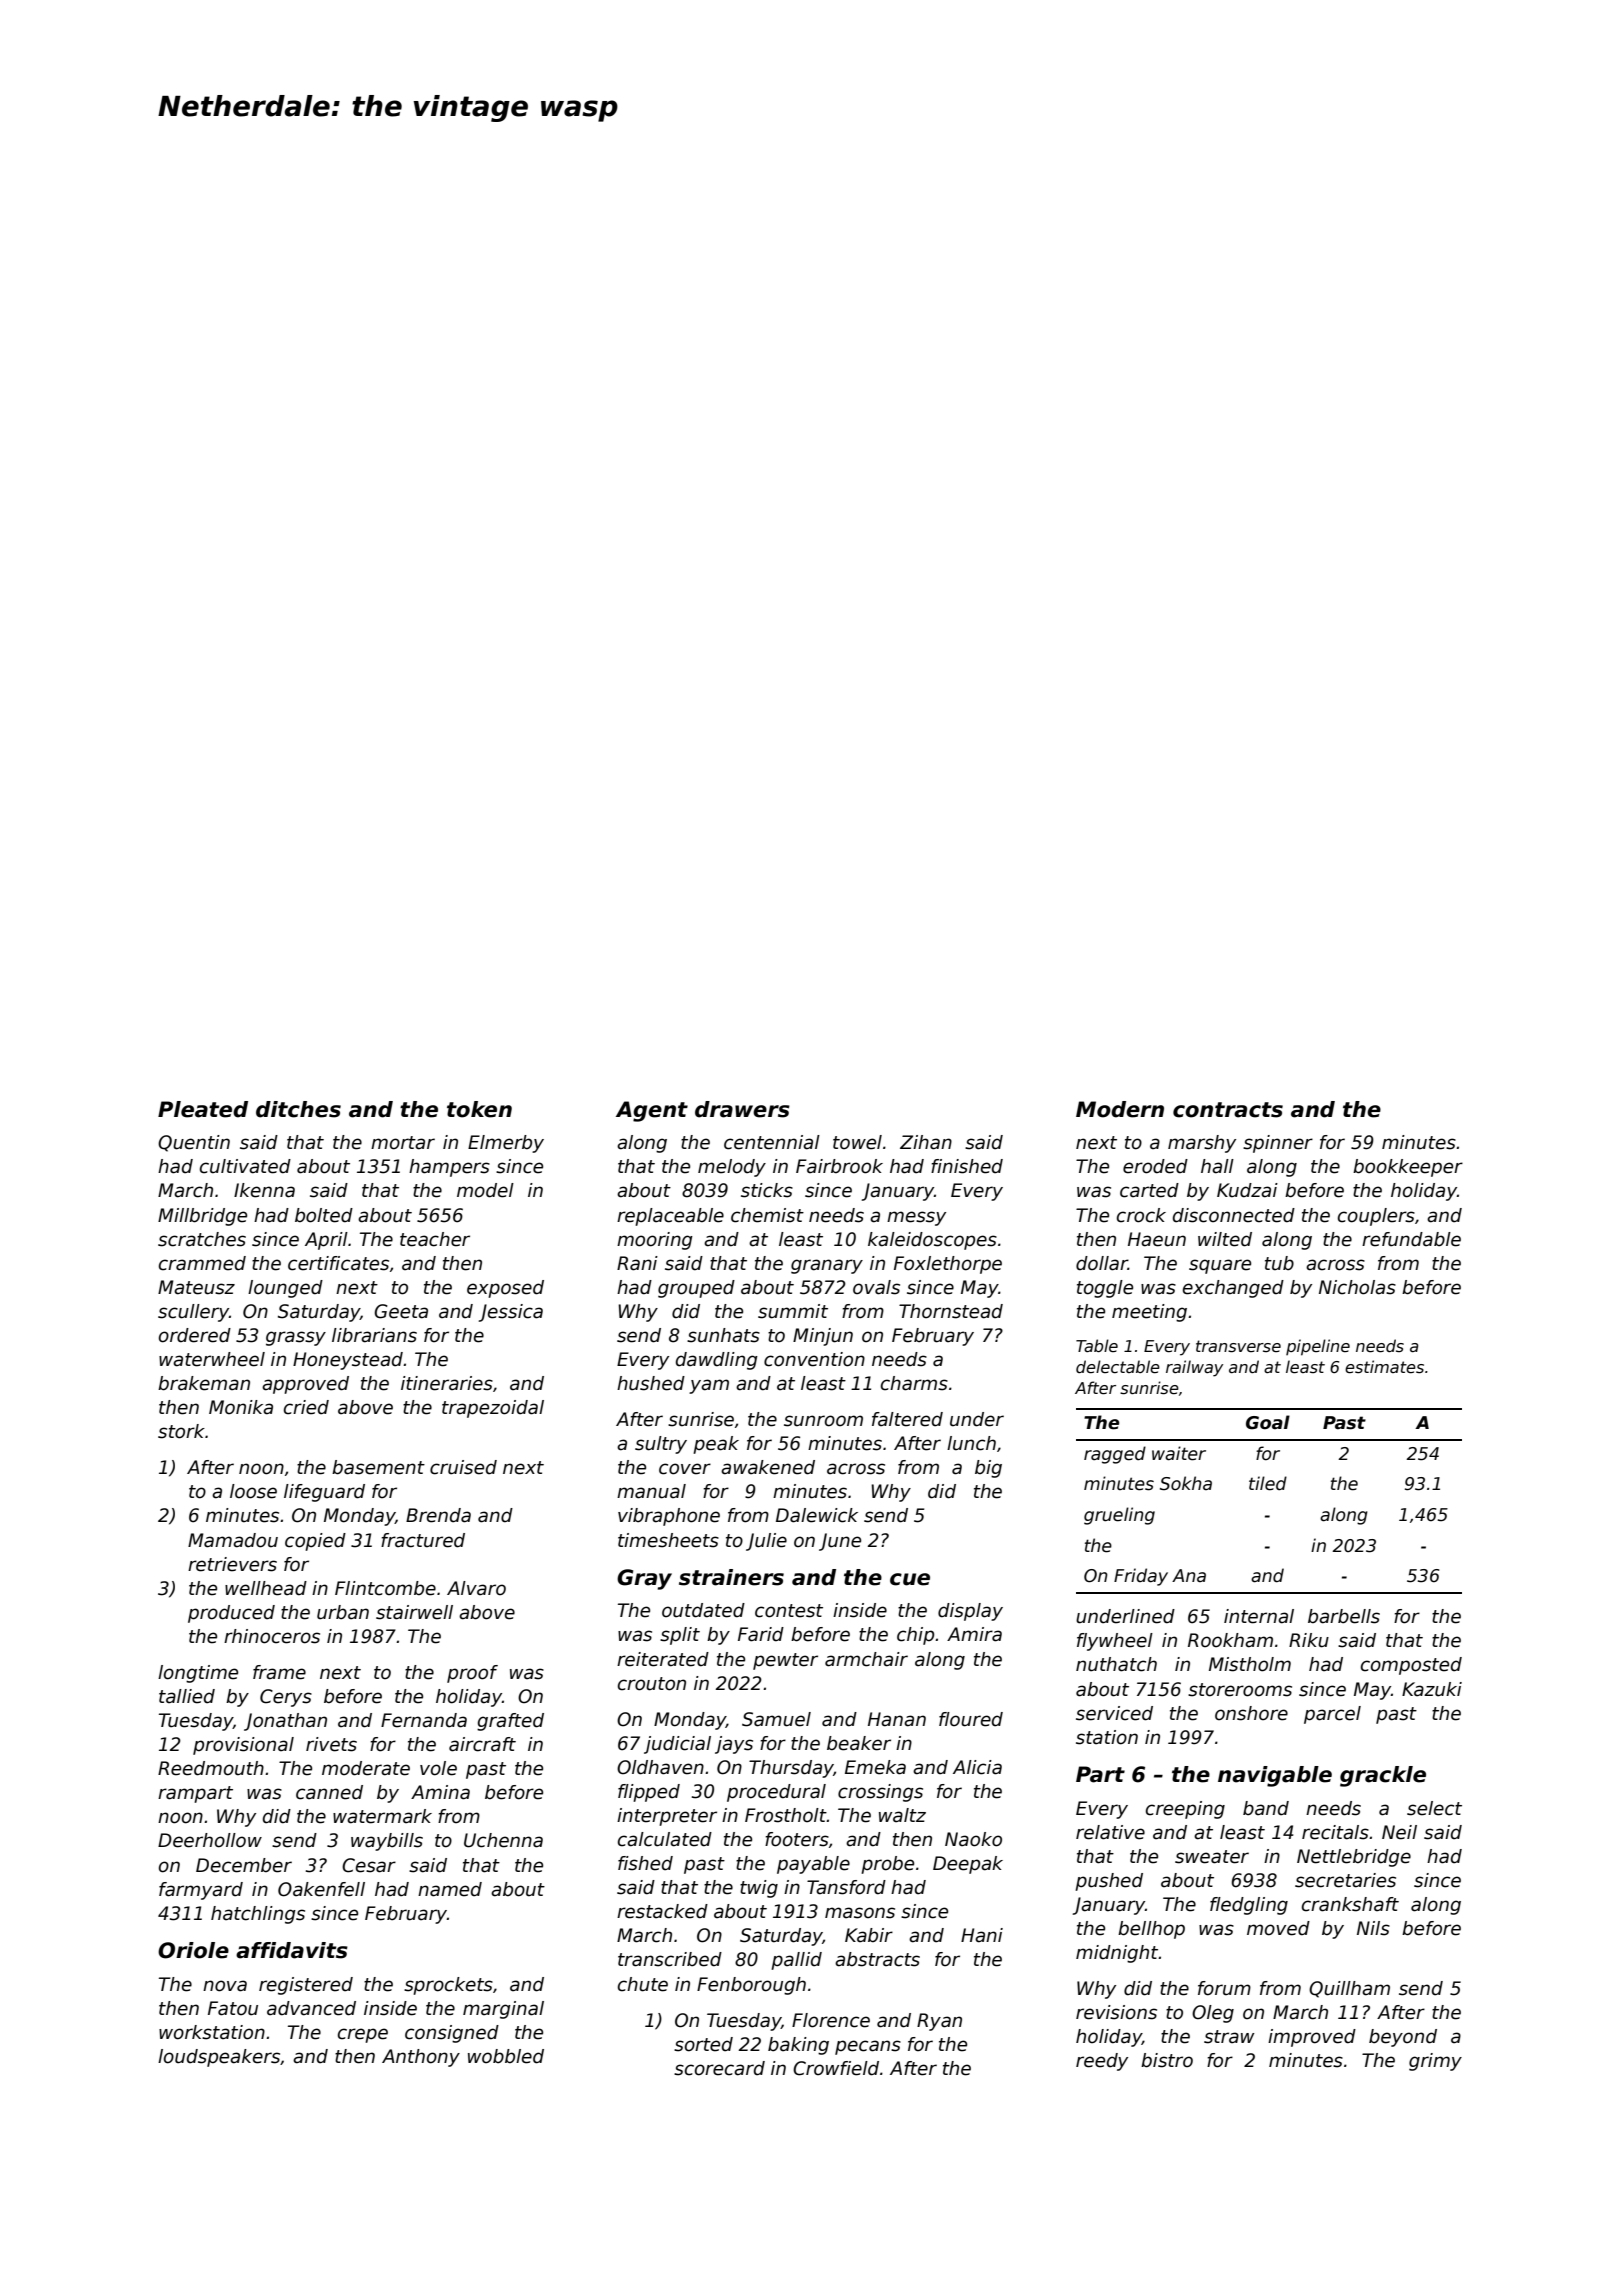  What do you see at coordinates (476, 1588) in the screenshot?
I see `Alvaro` at bounding box center [476, 1588].
